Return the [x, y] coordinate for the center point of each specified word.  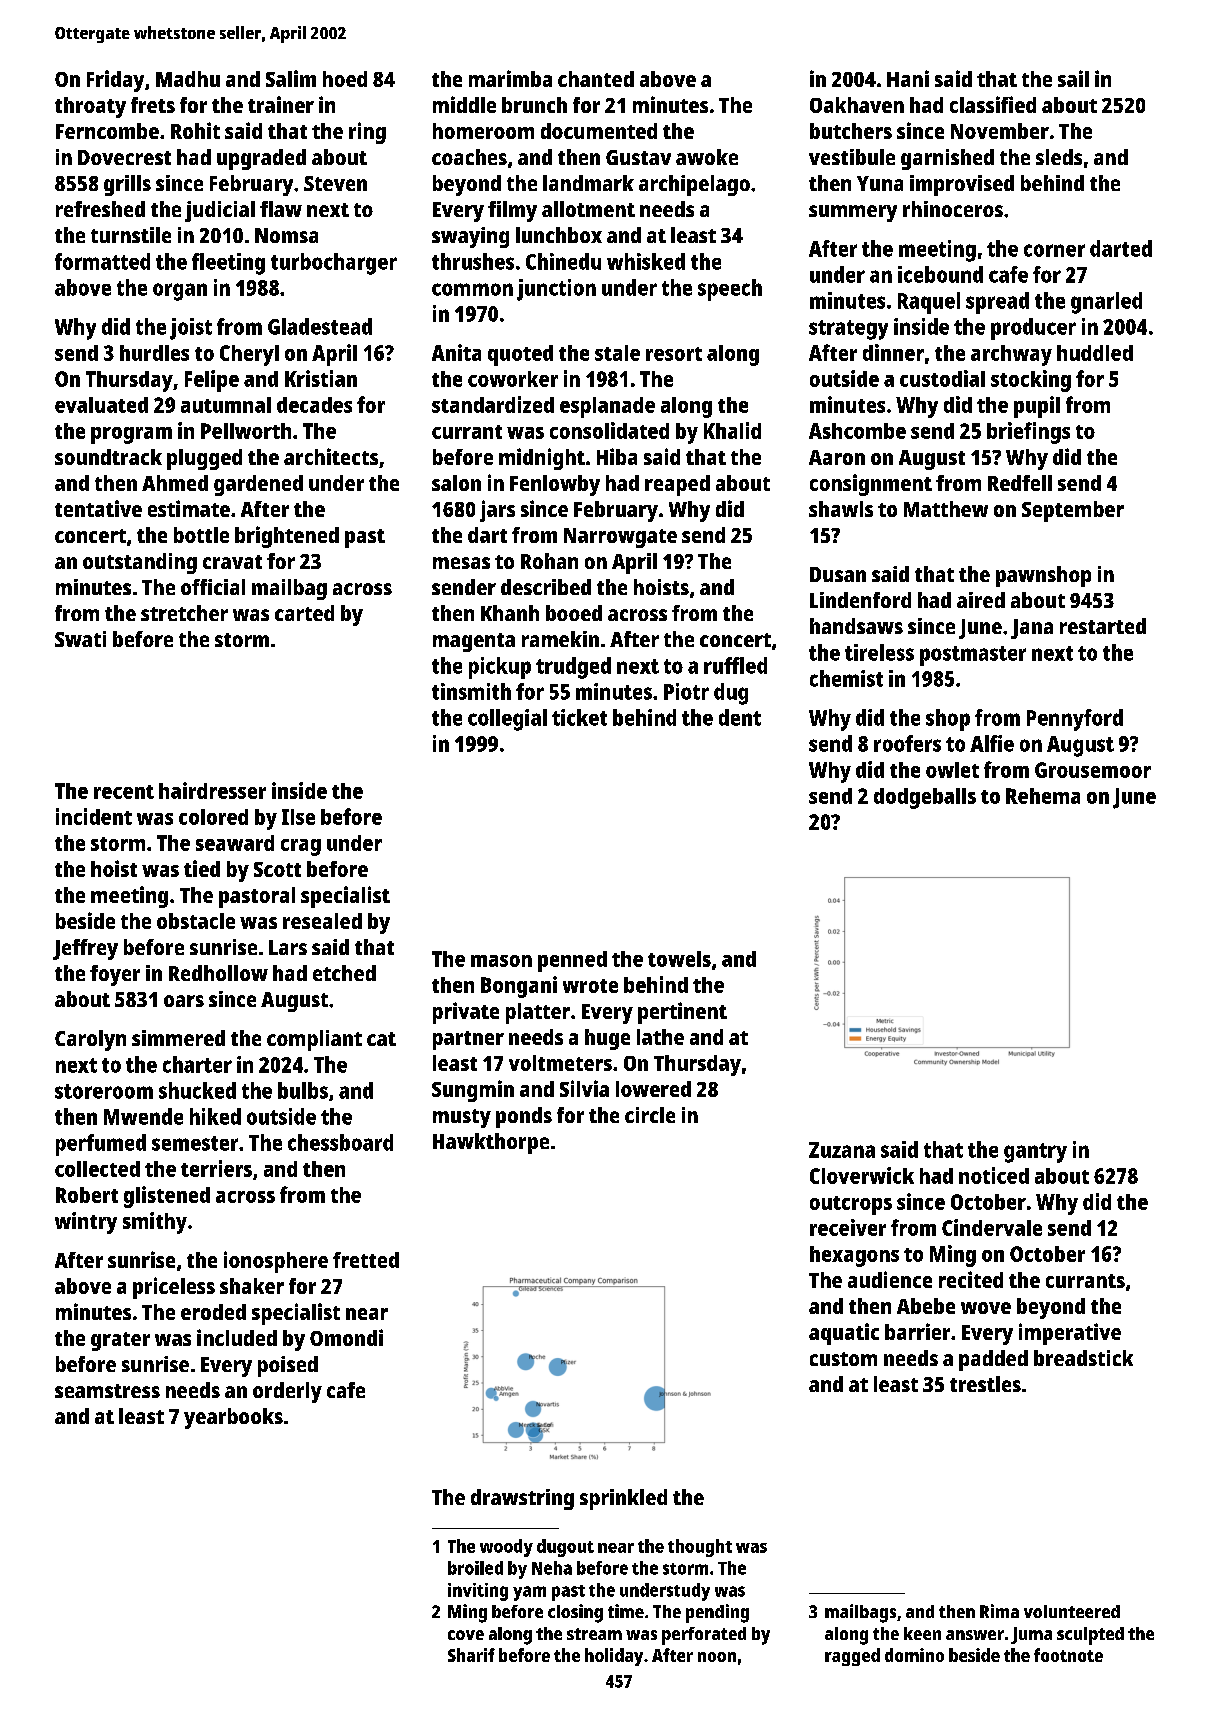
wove [986, 1308]
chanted [596, 79]
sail [1073, 78]
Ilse [298, 817]
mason [501, 961]
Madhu [188, 79]
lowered [653, 1089]
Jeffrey [85, 949]
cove [466, 1635]
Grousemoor [1093, 770]
